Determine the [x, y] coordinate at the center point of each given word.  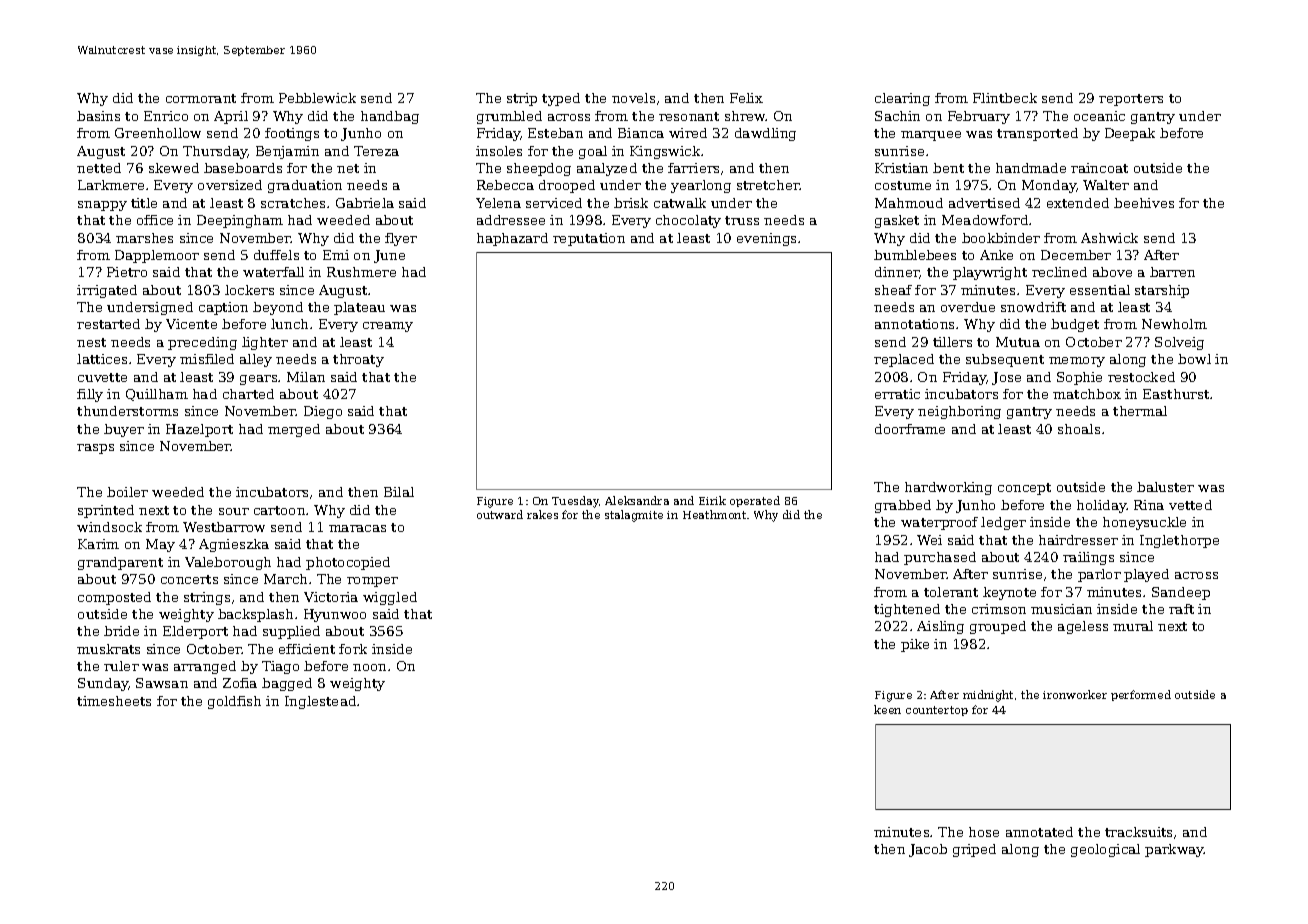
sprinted [106, 511]
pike [915, 645]
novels [633, 98]
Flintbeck [1005, 98]
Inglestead [320, 702]
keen [887, 709]
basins [98, 116]
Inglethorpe [1179, 541]
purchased [940, 558]
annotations [914, 324]
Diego [323, 412]
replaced [904, 360]
